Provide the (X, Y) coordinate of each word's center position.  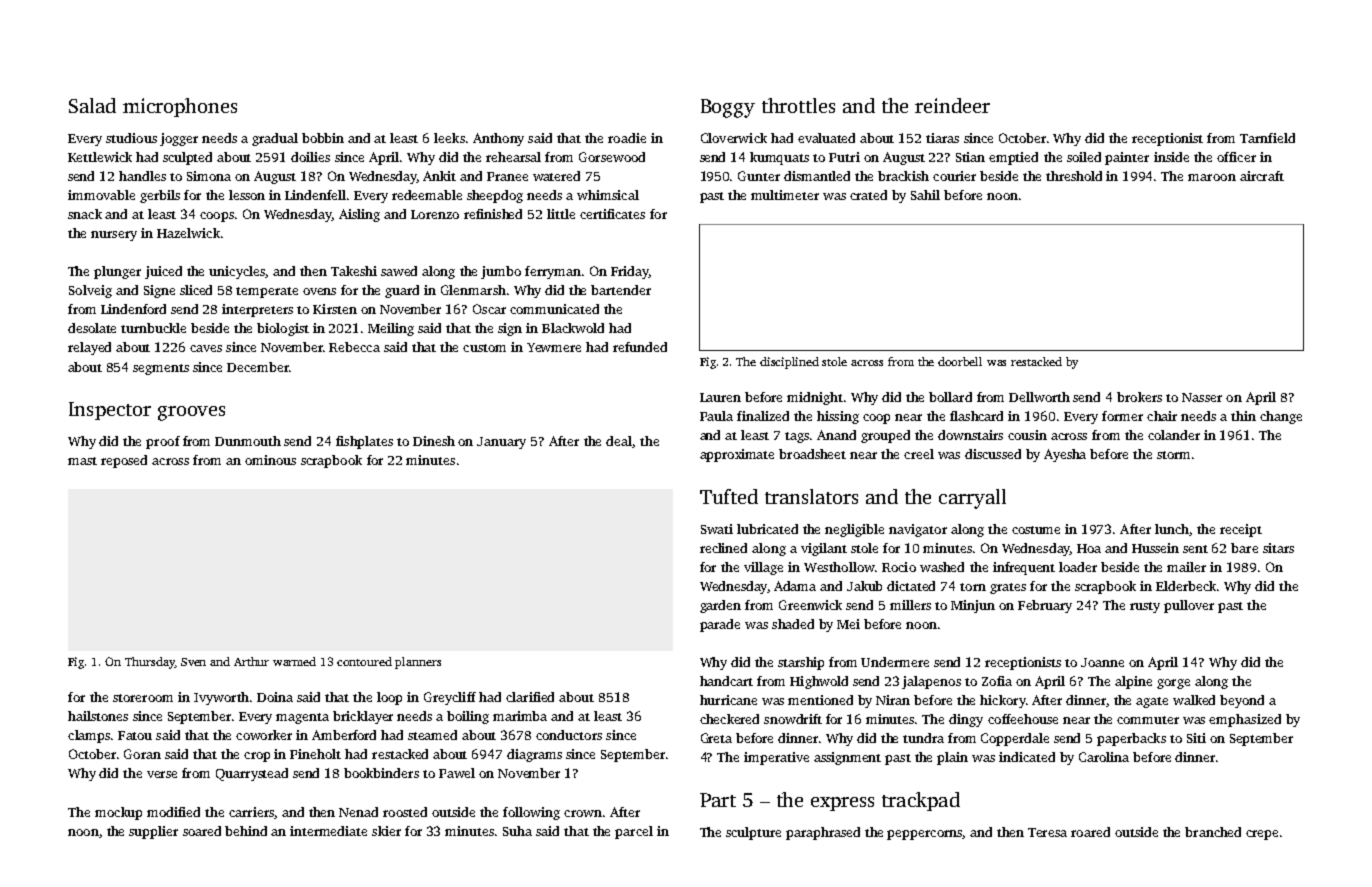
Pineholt (315, 754)
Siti (1196, 738)
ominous (270, 460)
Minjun (973, 606)
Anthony (498, 139)
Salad (92, 105)
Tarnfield (1267, 138)
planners (418, 663)
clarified (530, 697)
